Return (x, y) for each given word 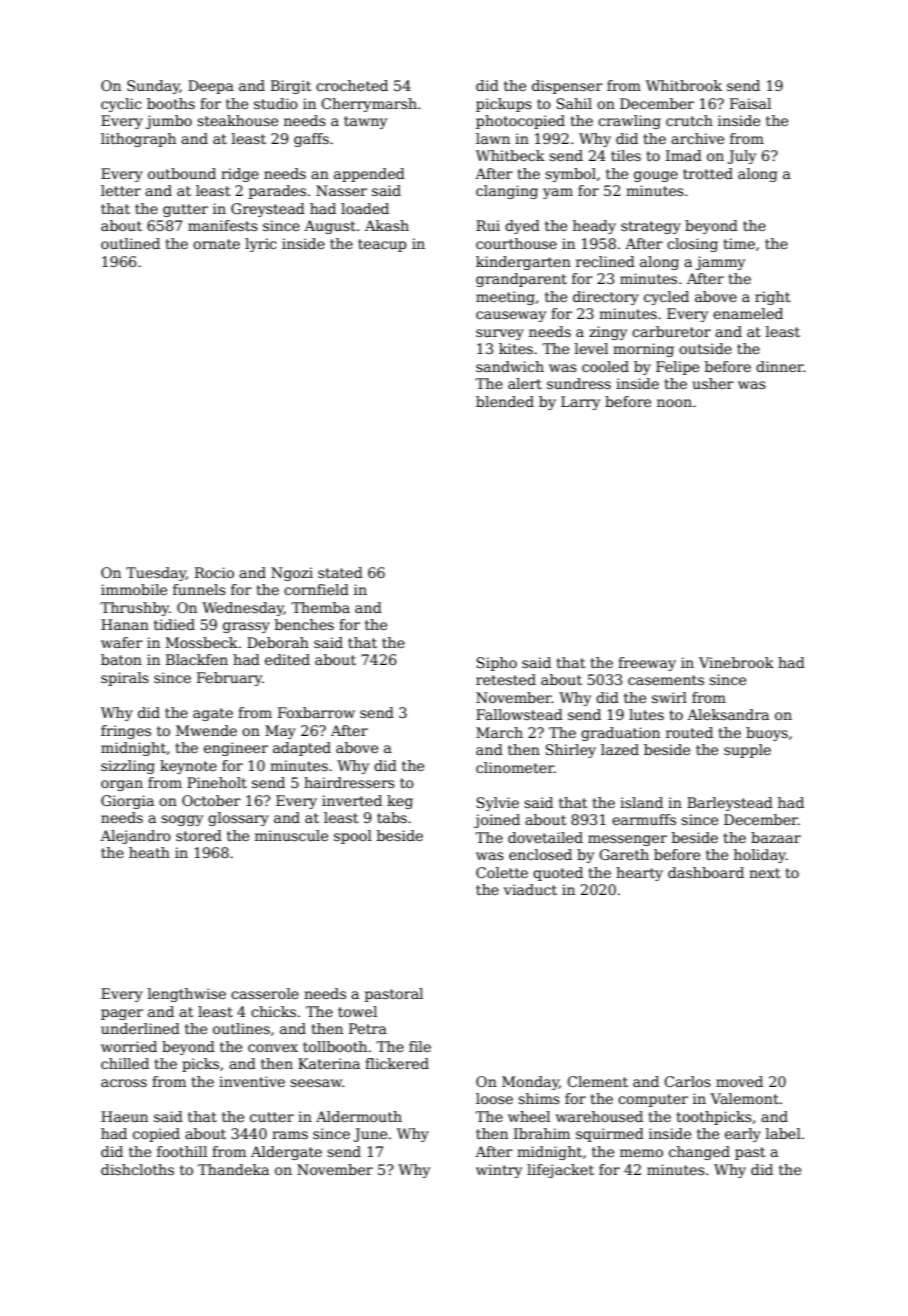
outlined (130, 243)
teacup (382, 245)
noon (674, 403)
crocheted (352, 85)
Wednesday (243, 609)
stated (340, 572)
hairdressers (349, 782)
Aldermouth (359, 1116)
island (641, 802)
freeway (647, 664)
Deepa (211, 87)
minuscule (291, 835)
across (124, 1083)
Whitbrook (684, 85)
